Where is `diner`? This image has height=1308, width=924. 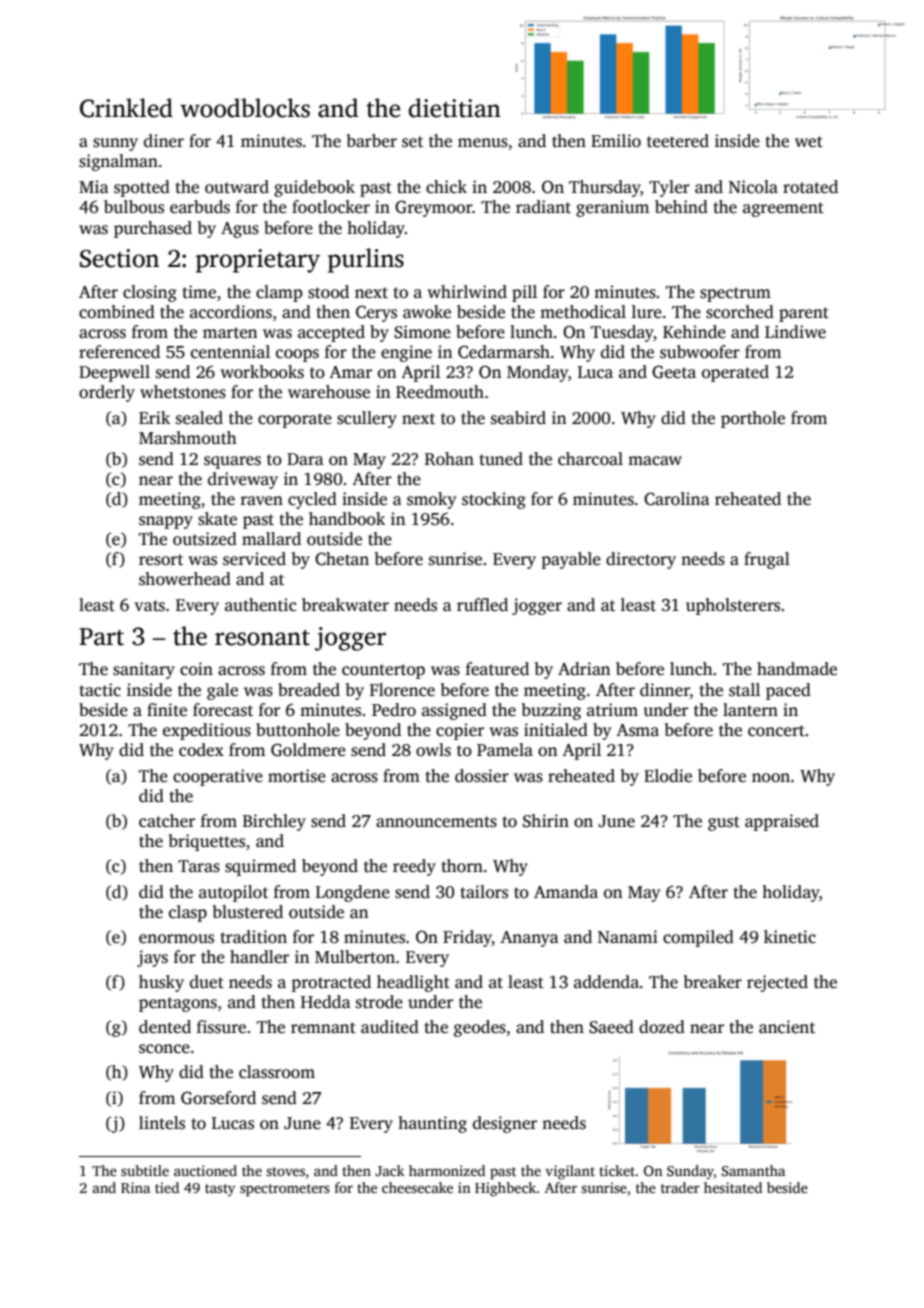
diner is located at coordinates (164, 140).
